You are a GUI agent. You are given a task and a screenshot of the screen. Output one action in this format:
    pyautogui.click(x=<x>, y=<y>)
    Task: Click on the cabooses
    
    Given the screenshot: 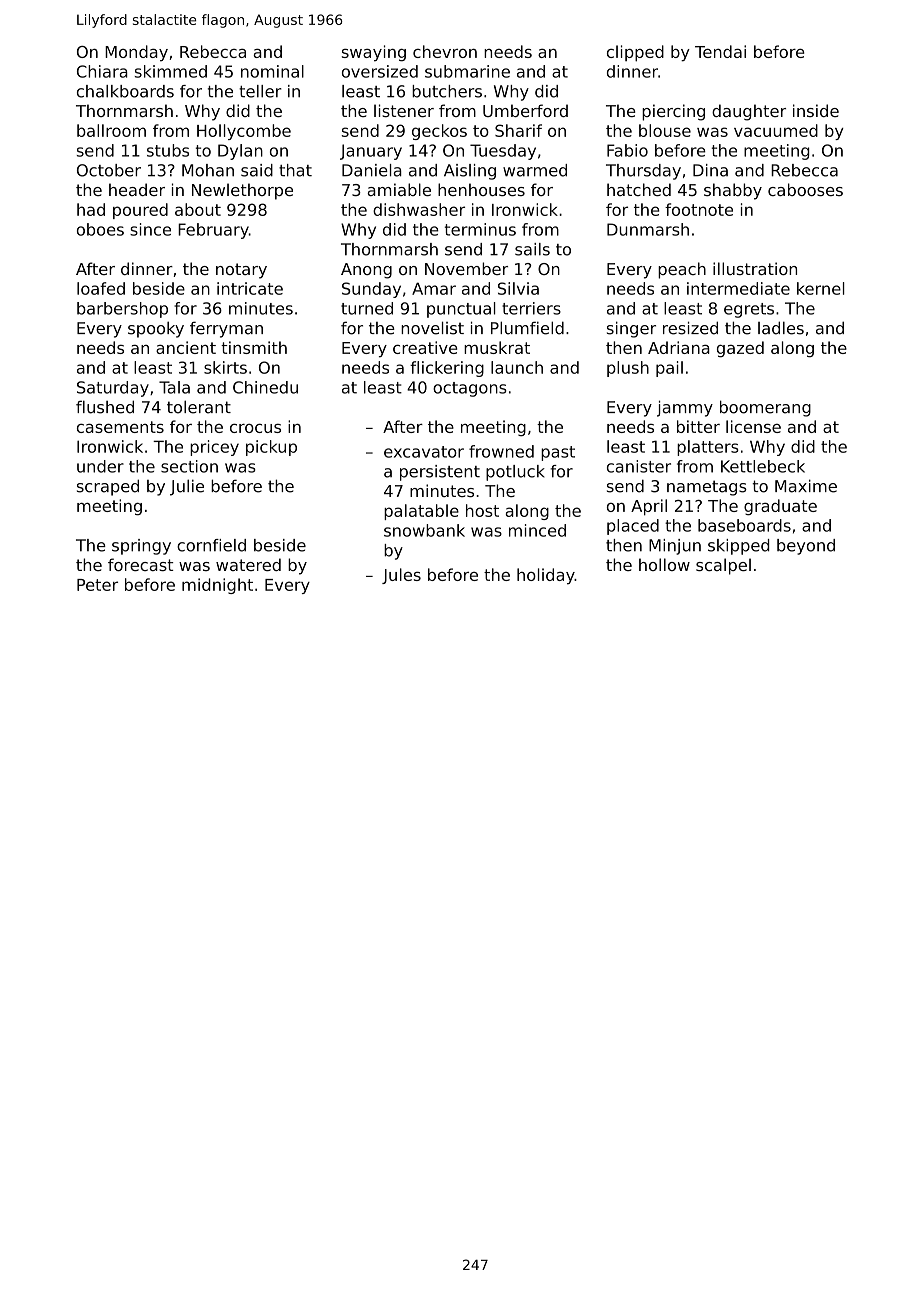 What is the action you would take?
    pyautogui.click(x=805, y=189)
